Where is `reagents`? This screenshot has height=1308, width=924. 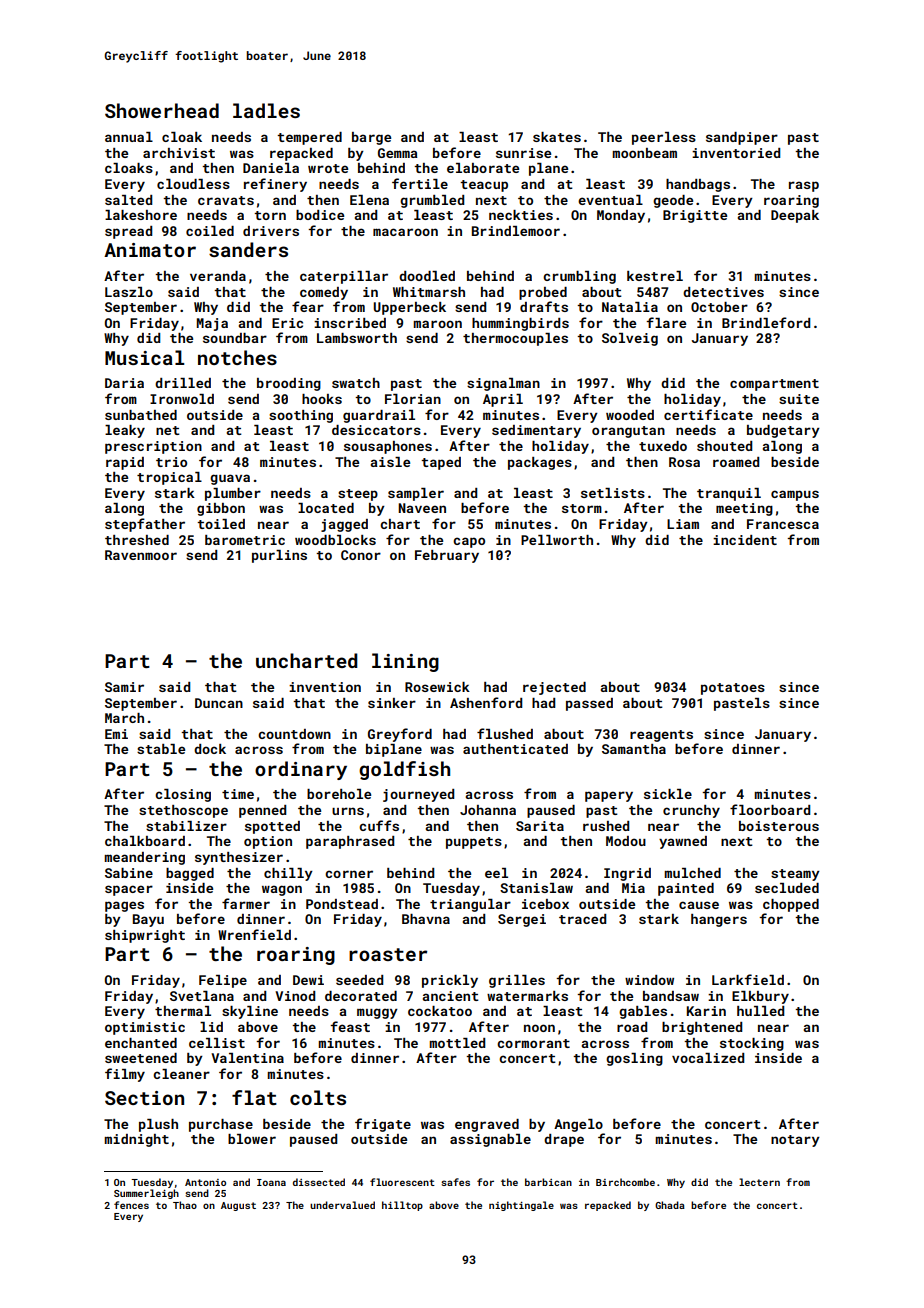 reagents is located at coordinates (661, 736).
